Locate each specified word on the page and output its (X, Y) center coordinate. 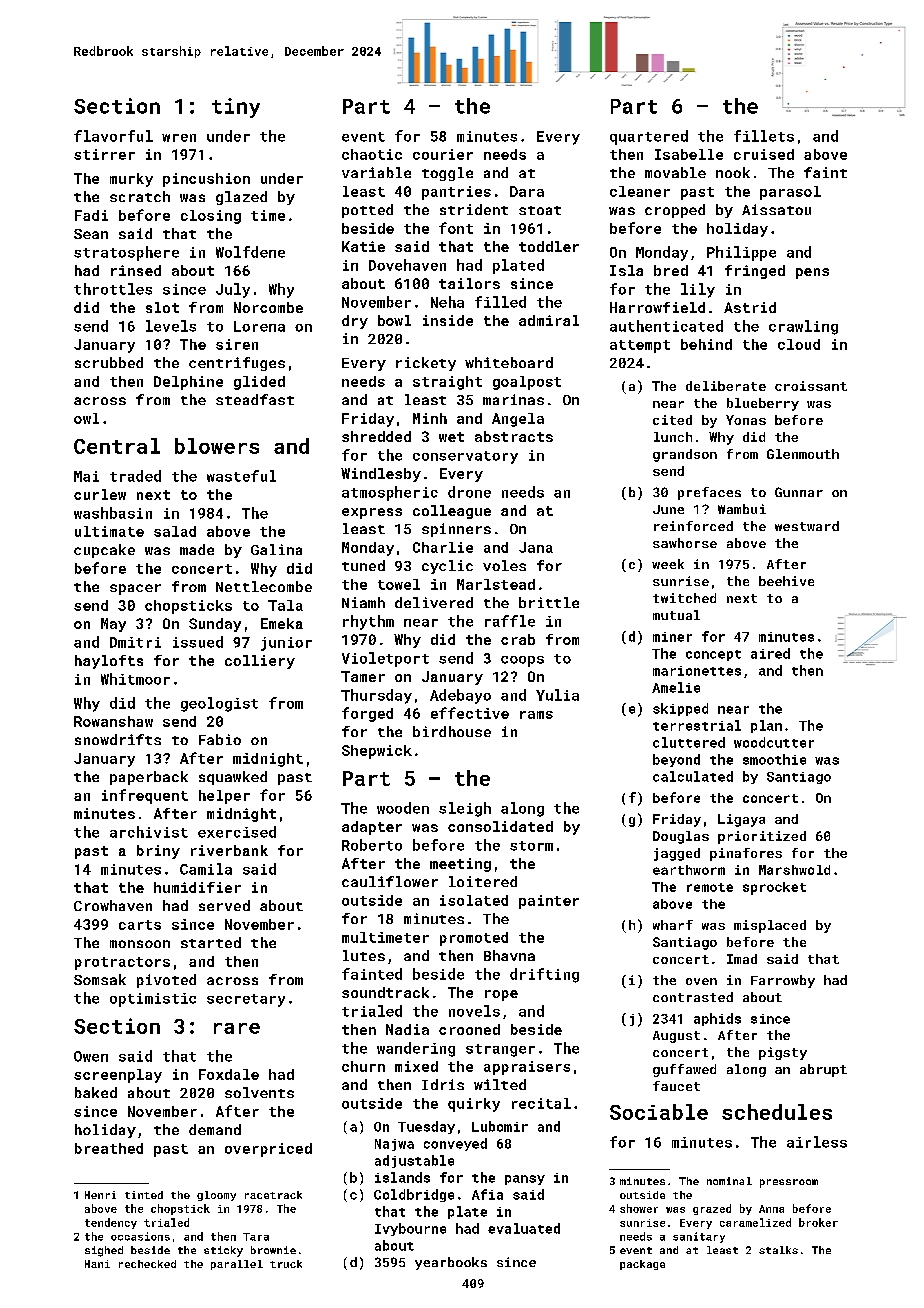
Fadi (91, 215)
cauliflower (390, 881)
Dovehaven (407, 265)
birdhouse (452, 731)
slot (162, 307)
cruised (764, 154)
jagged (677, 854)
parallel (237, 1265)
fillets (764, 136)
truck (286, 1264)
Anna (771, 1209)
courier (443, 154)
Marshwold (794, 870)
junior (286, 644)
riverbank (229, 850)
